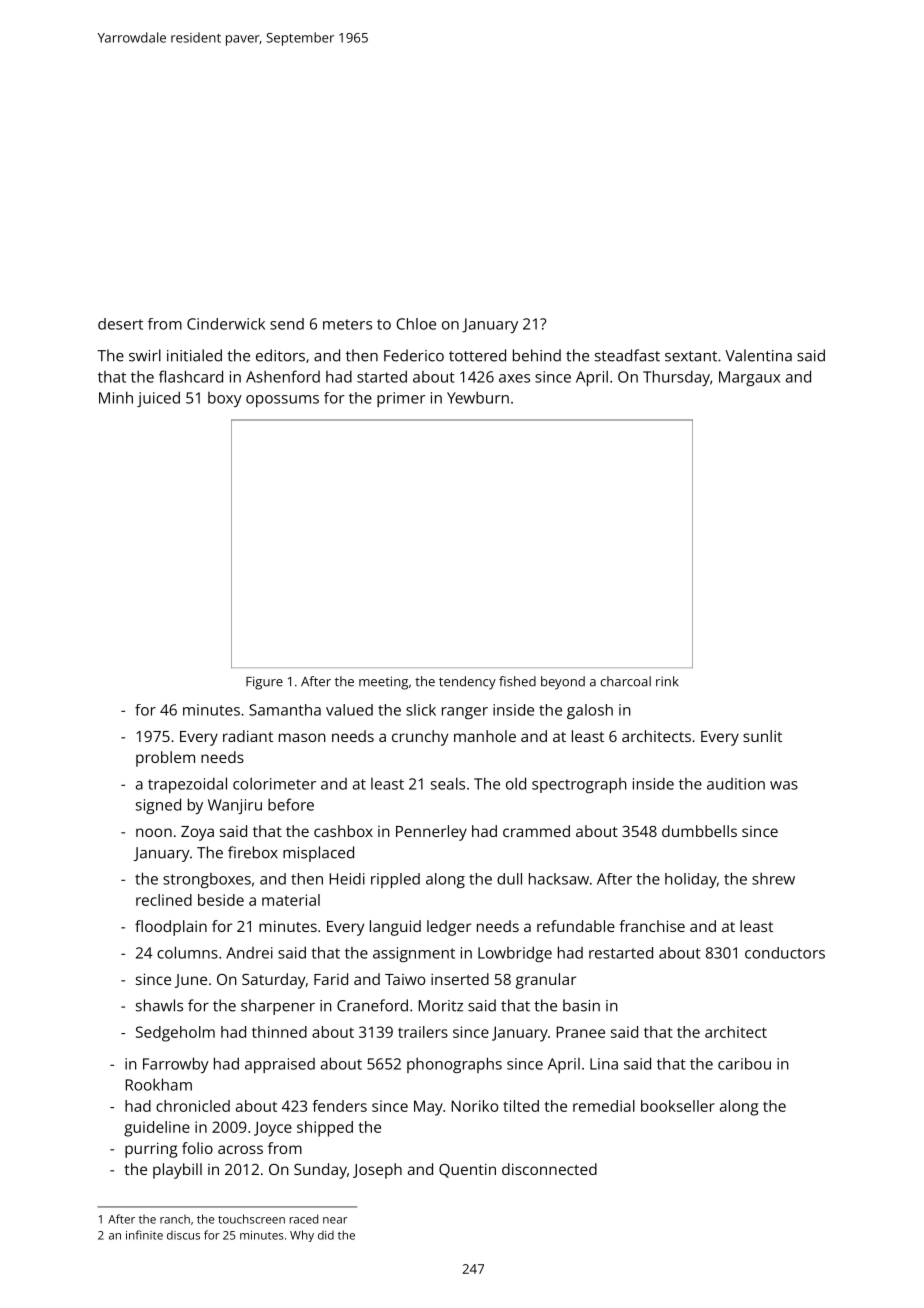 This page has height=1308, width=924. What do you see at coordinates (758, 355) in the page?
I see `Valentina` at bounding box center [758, 355].
